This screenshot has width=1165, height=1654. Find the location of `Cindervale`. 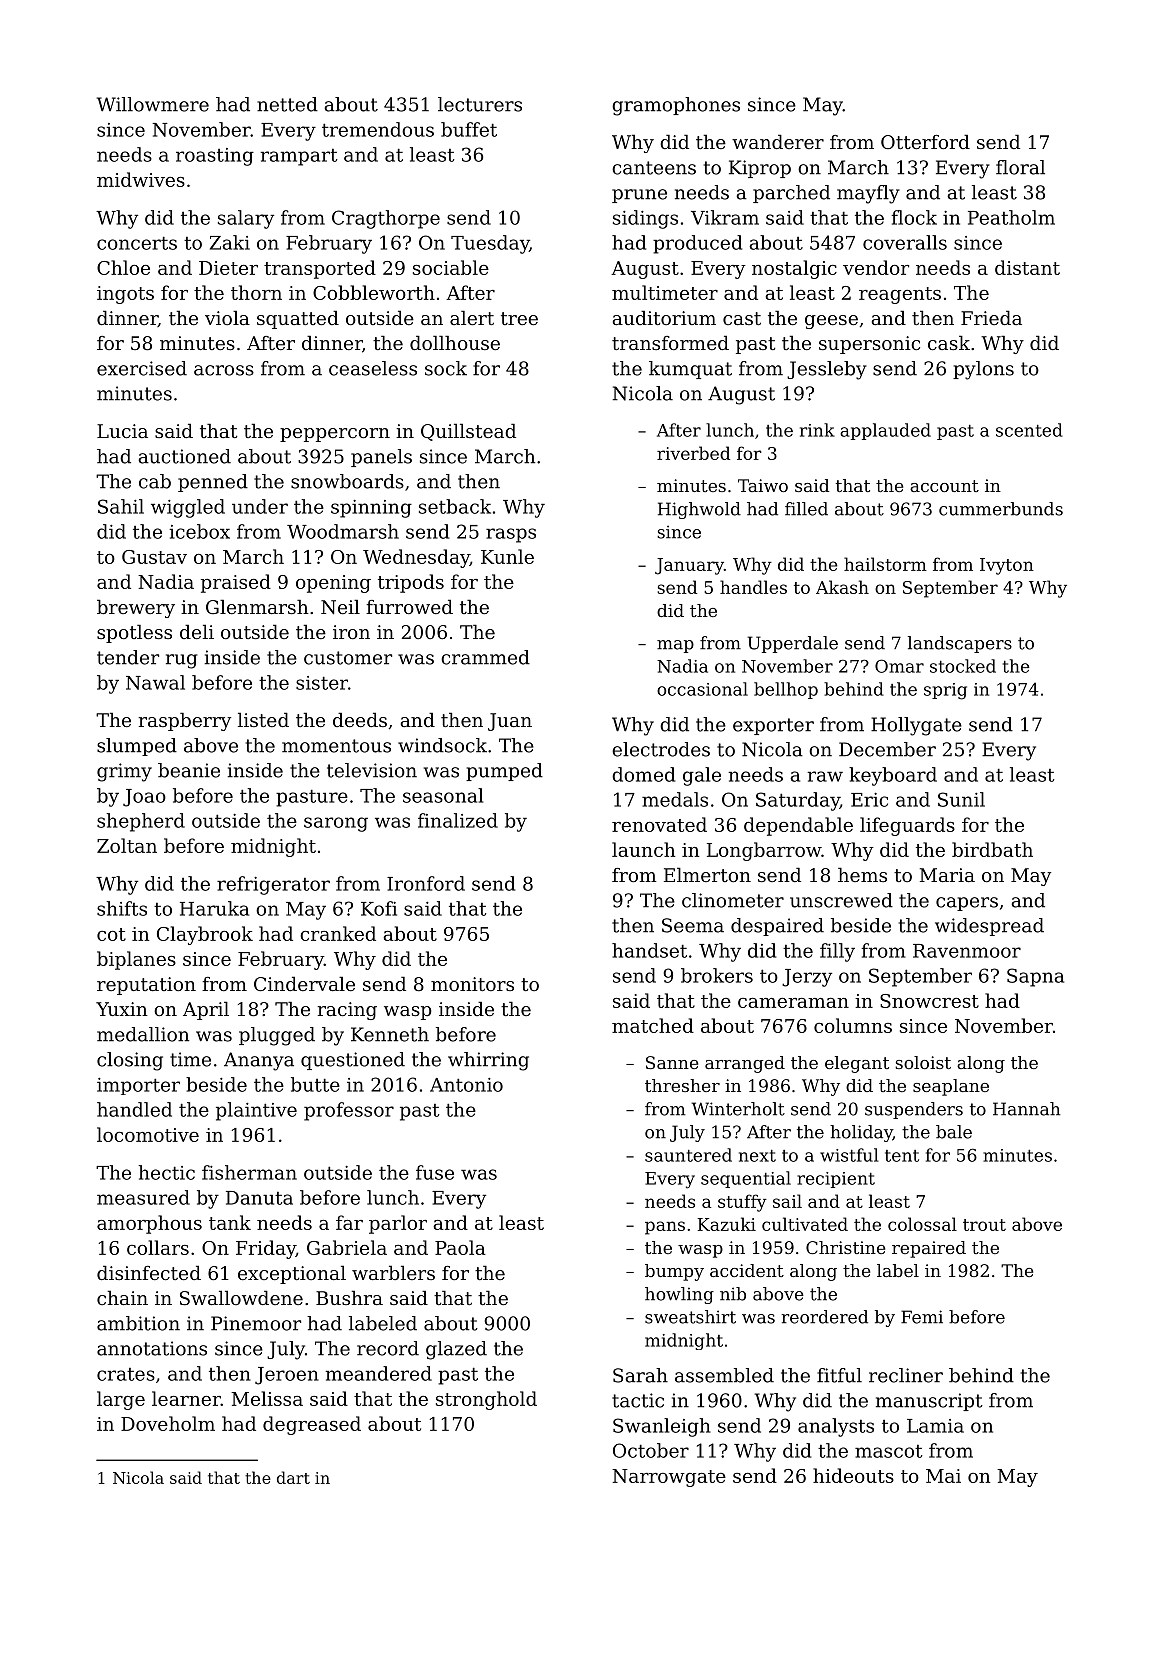

Cindervale is located at coordinates (304, 983).
